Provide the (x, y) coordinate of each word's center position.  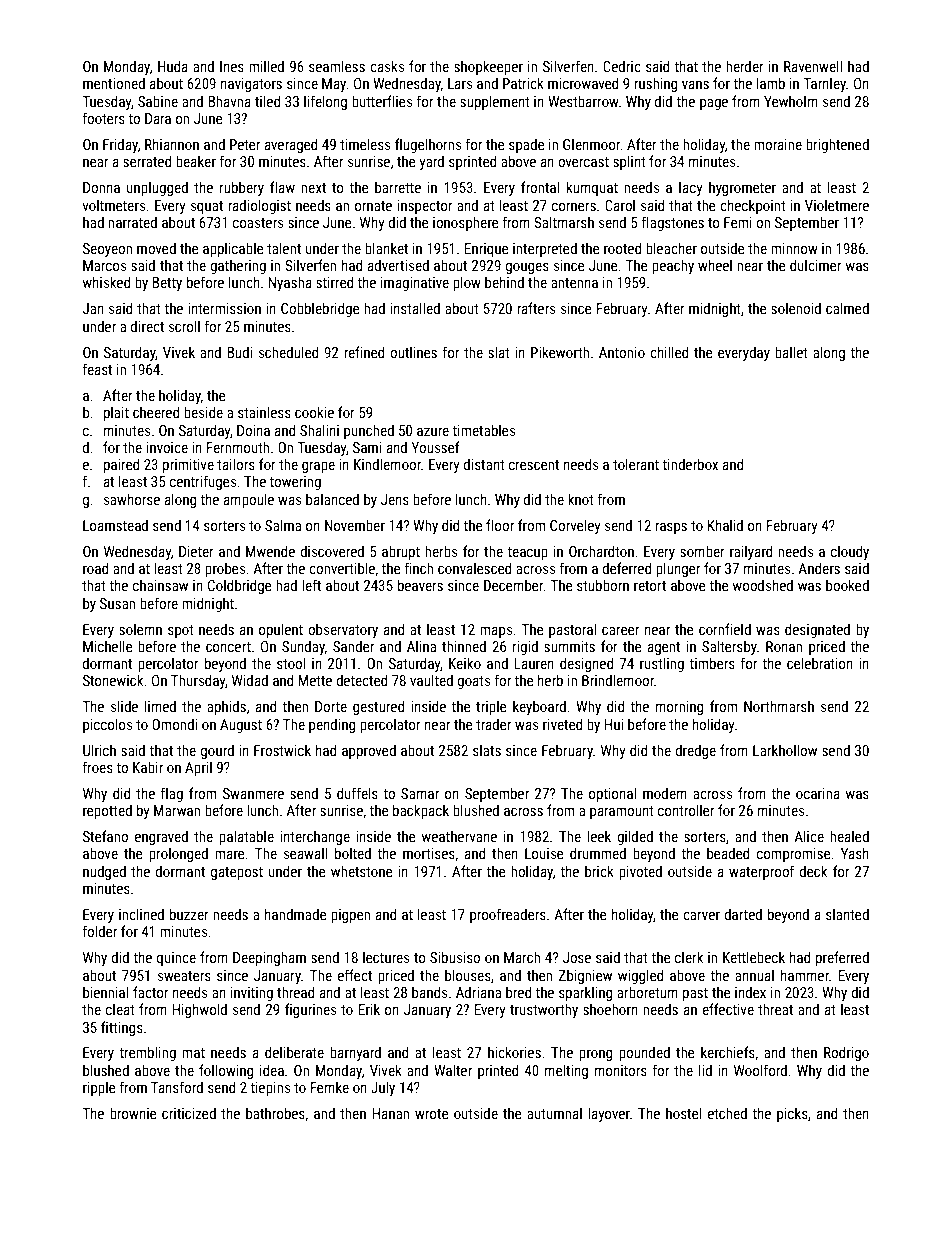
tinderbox (690, 464)
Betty (167, 284)
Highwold (199, 1010)
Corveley (575, 526)
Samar (420, 793)
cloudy (850, 552)
